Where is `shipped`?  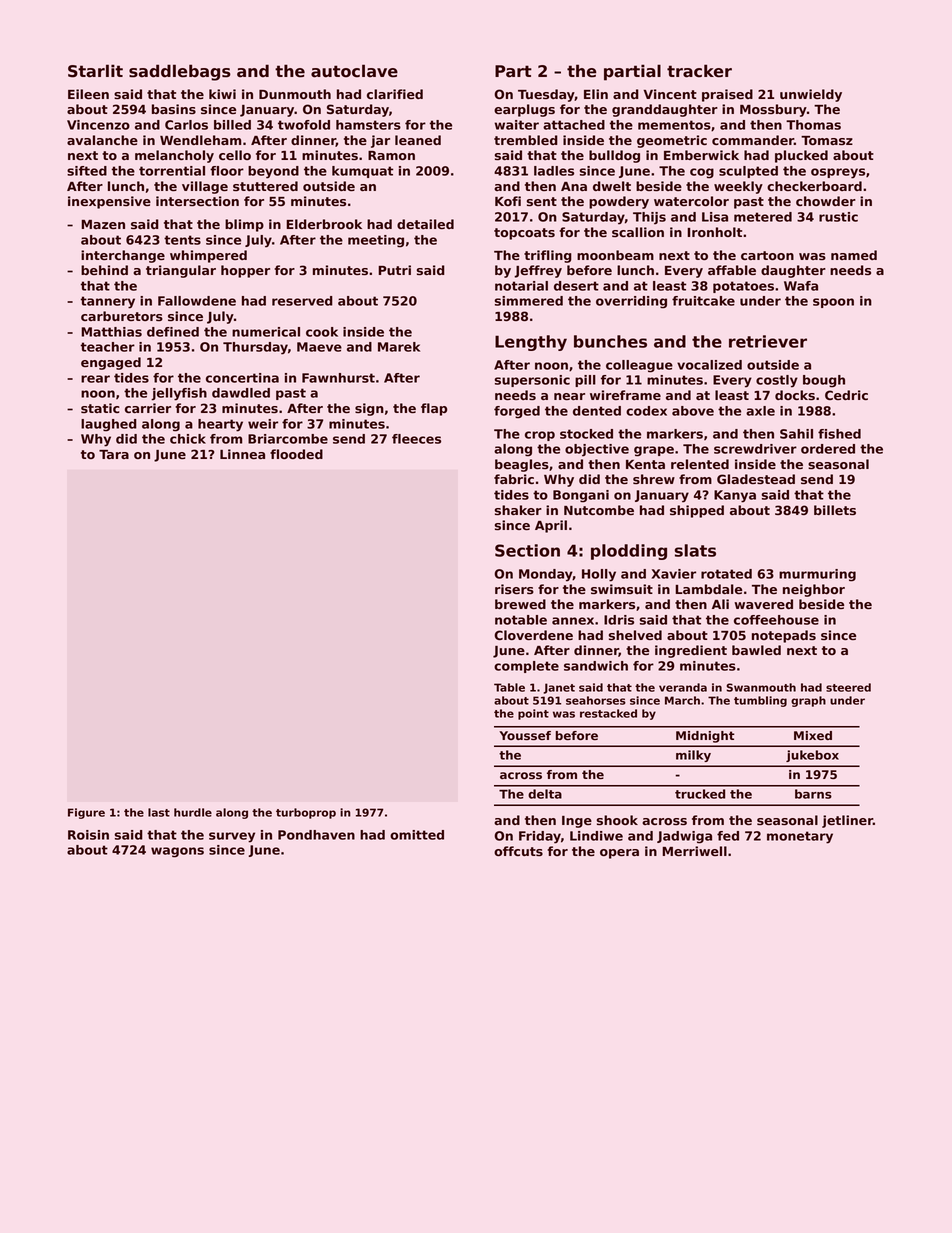
shipped is located at coordinates (697, 511).
